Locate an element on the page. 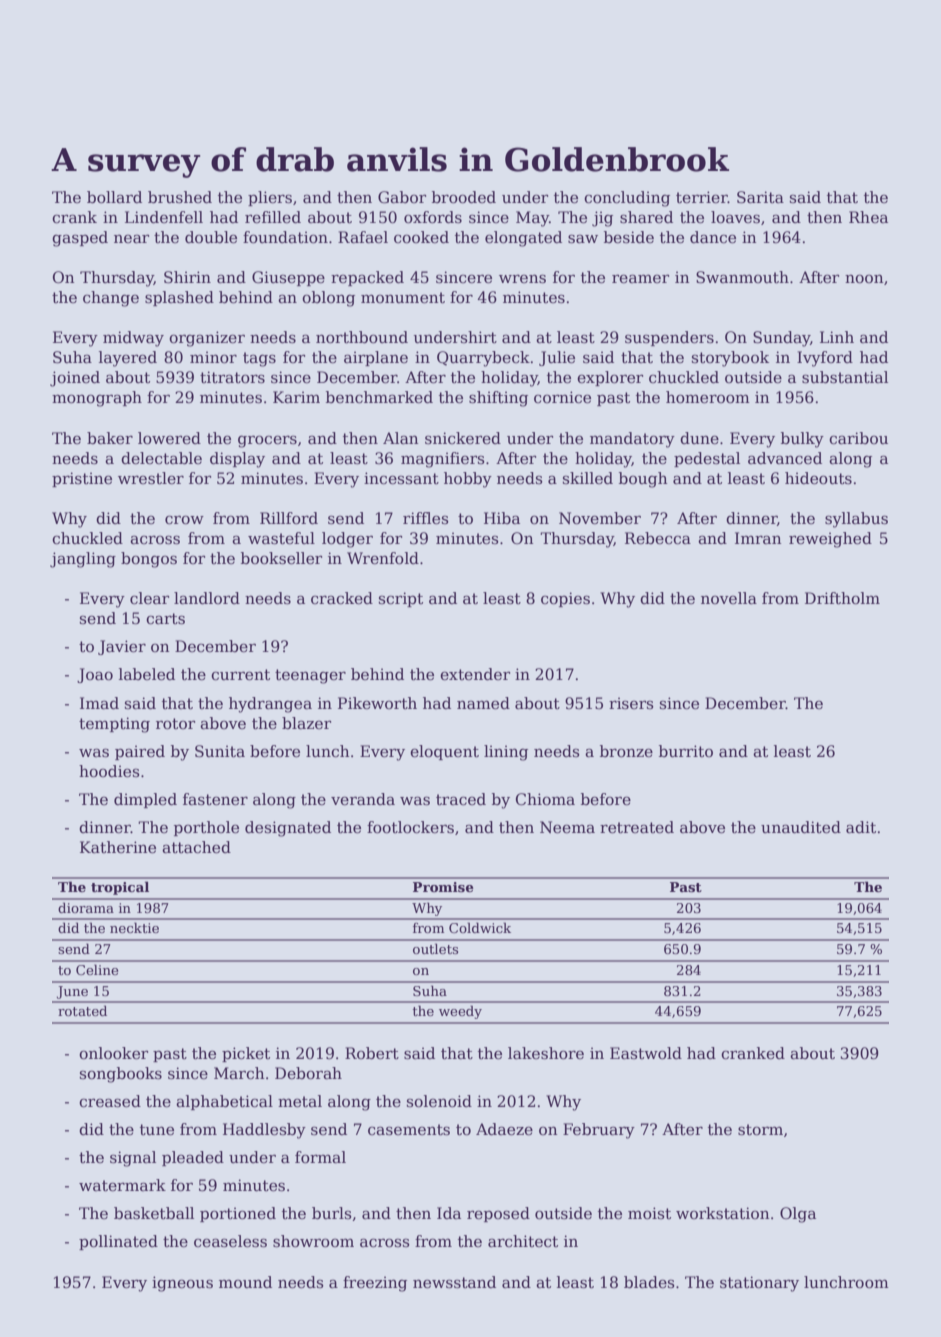 This document has width=941, height=1337. Driftholm is located at coordinates (842, 598).
